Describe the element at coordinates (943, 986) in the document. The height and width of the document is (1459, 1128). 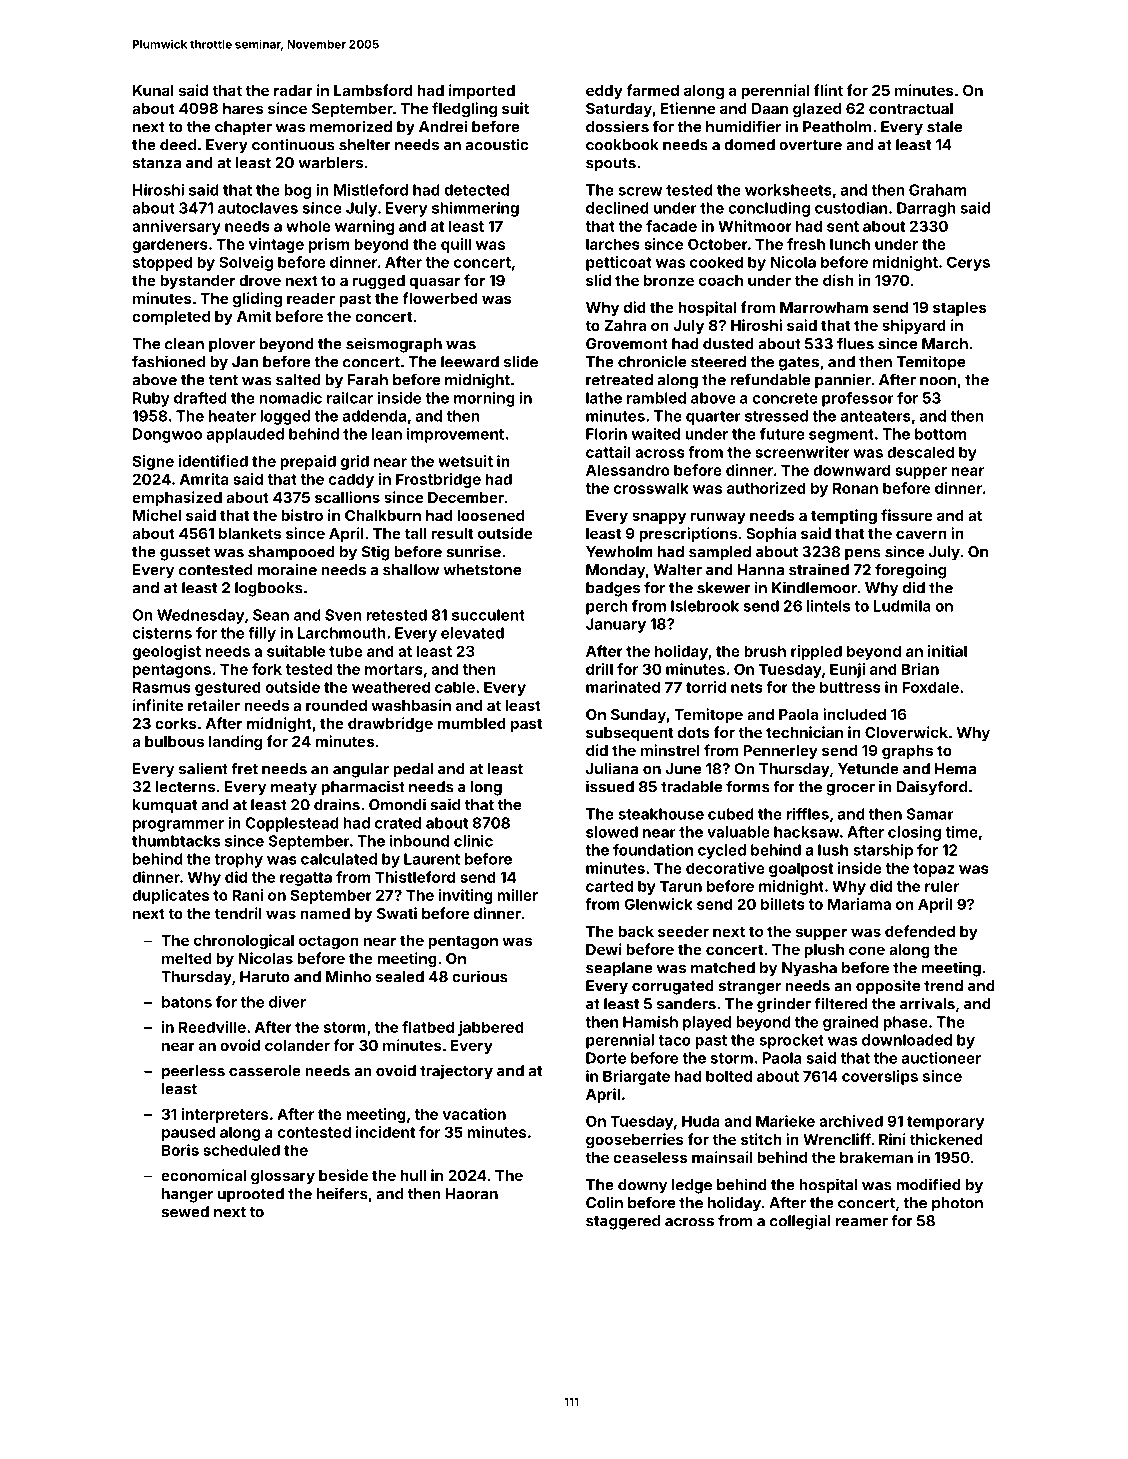
I see `trend` at that location.
